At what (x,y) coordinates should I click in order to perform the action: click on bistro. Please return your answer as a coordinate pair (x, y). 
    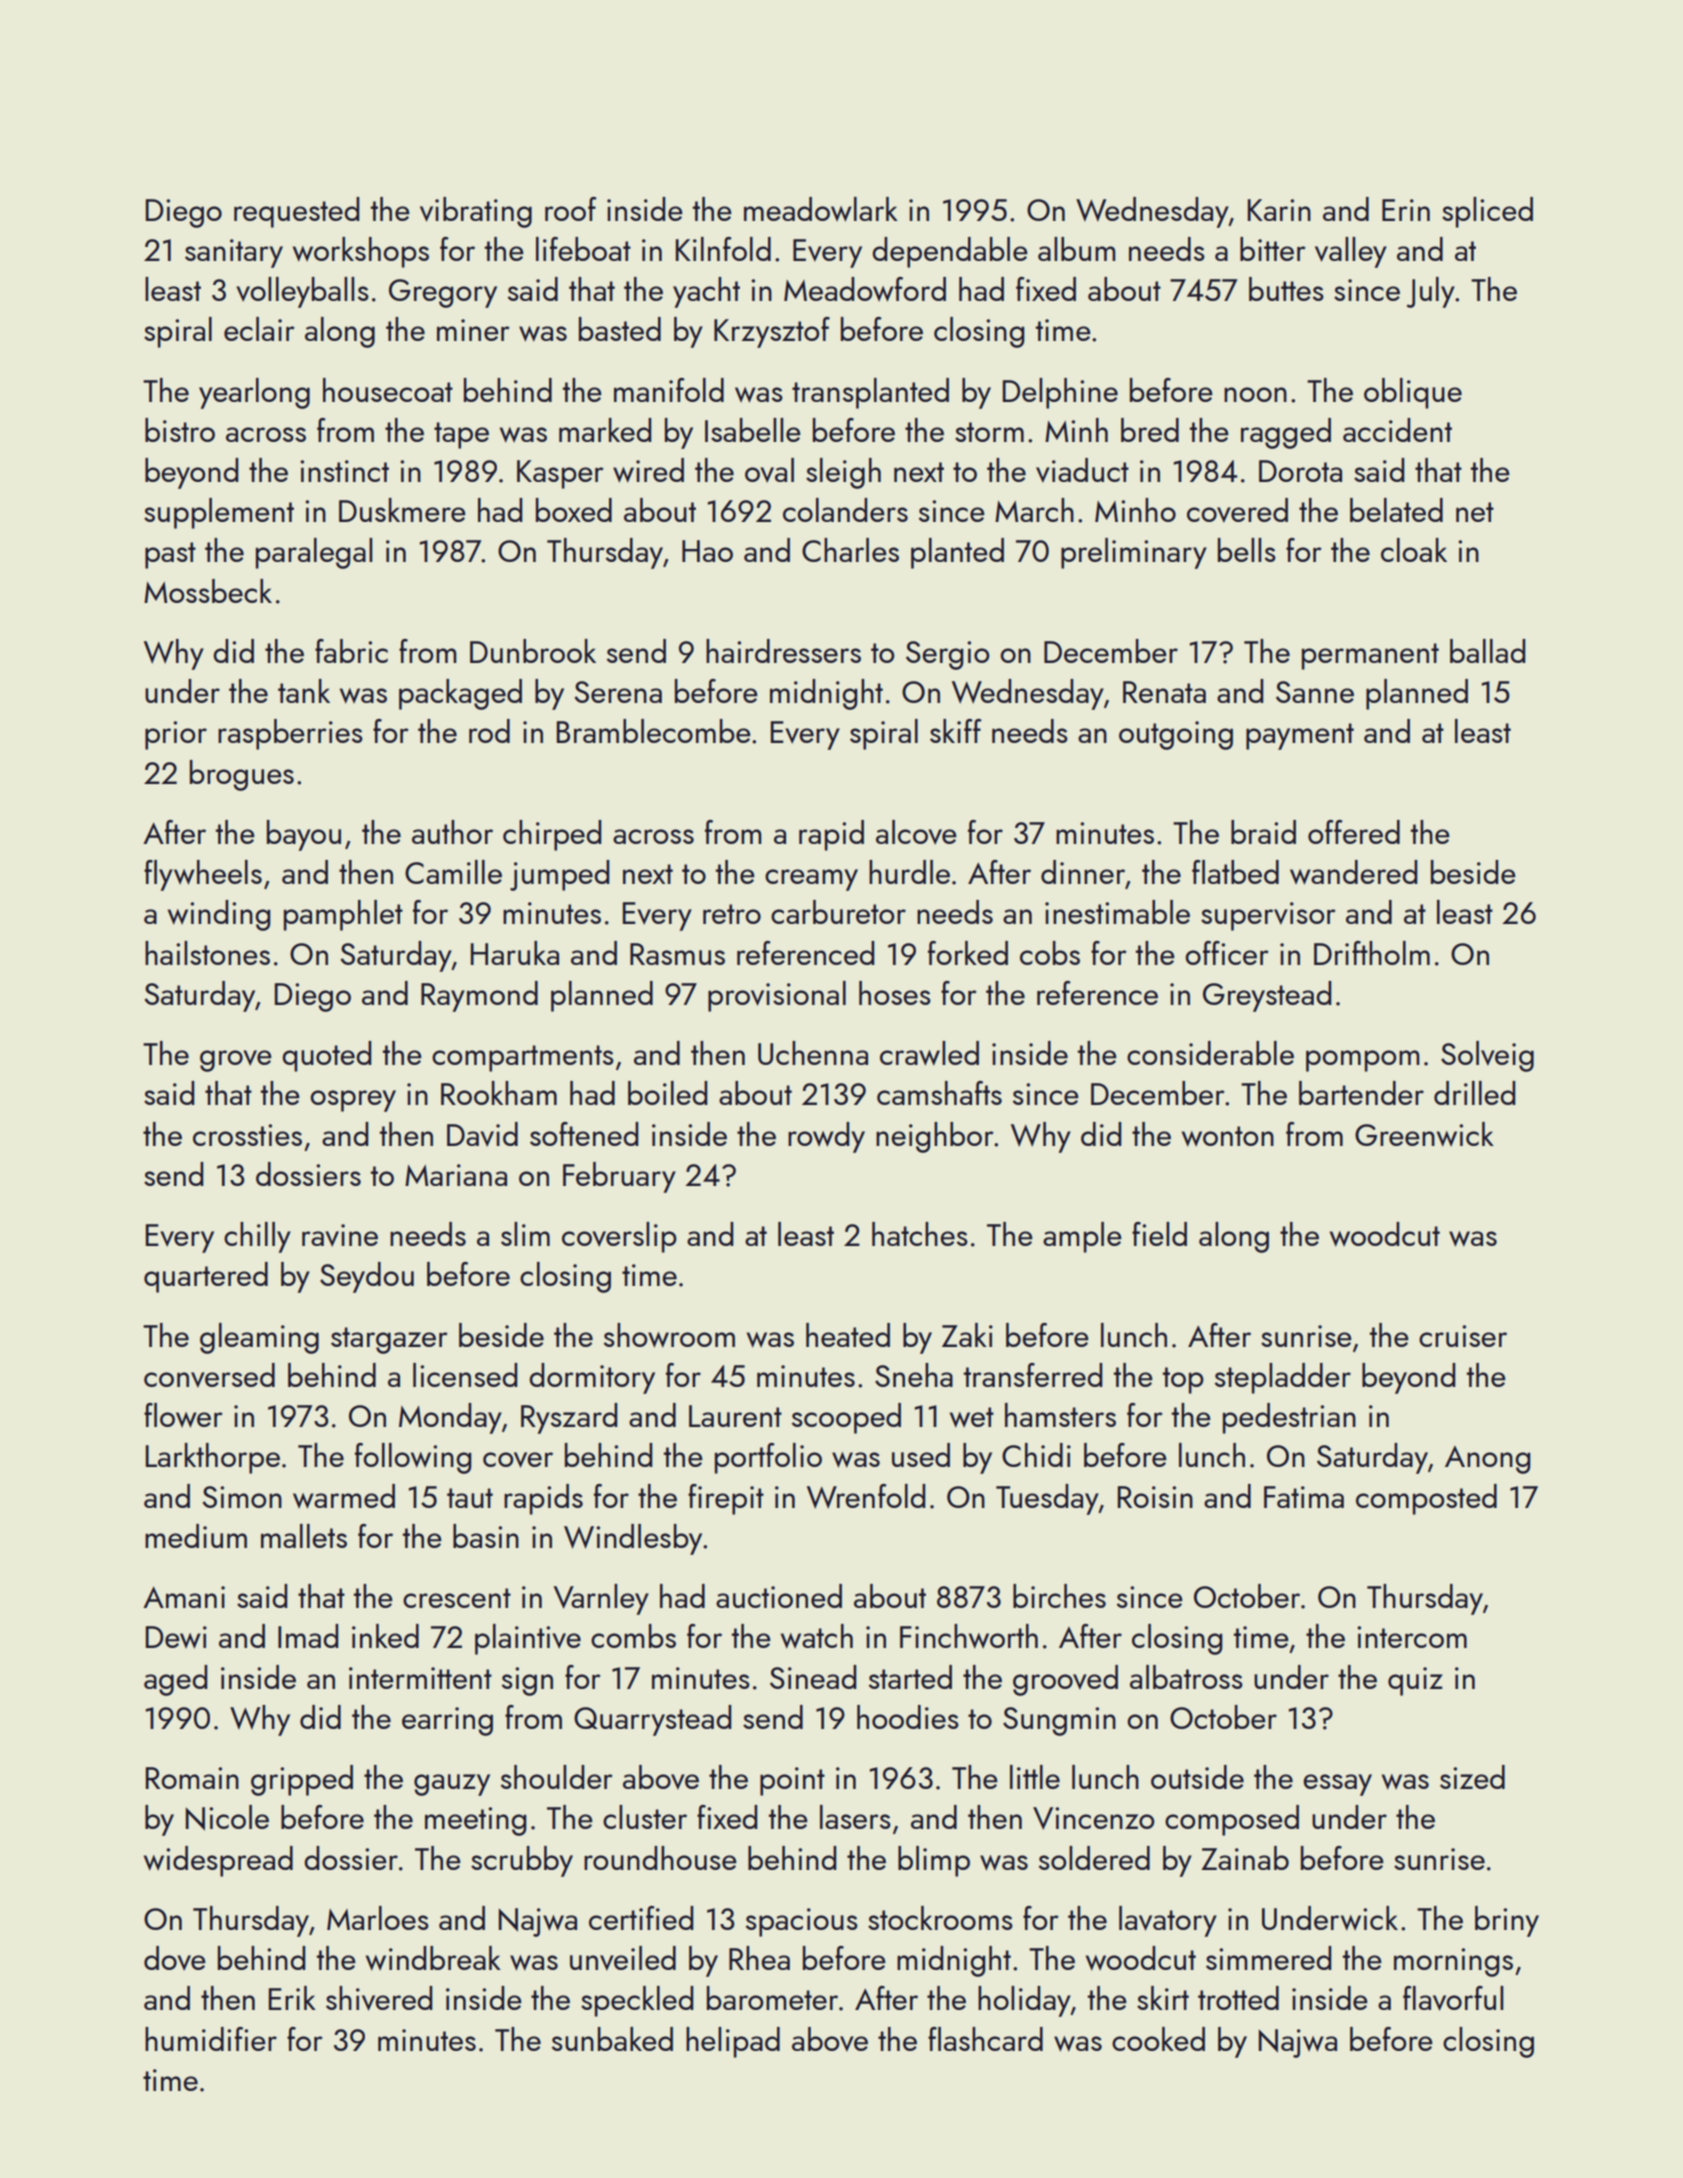
    Looking at the image, I should click on (180, 430).
